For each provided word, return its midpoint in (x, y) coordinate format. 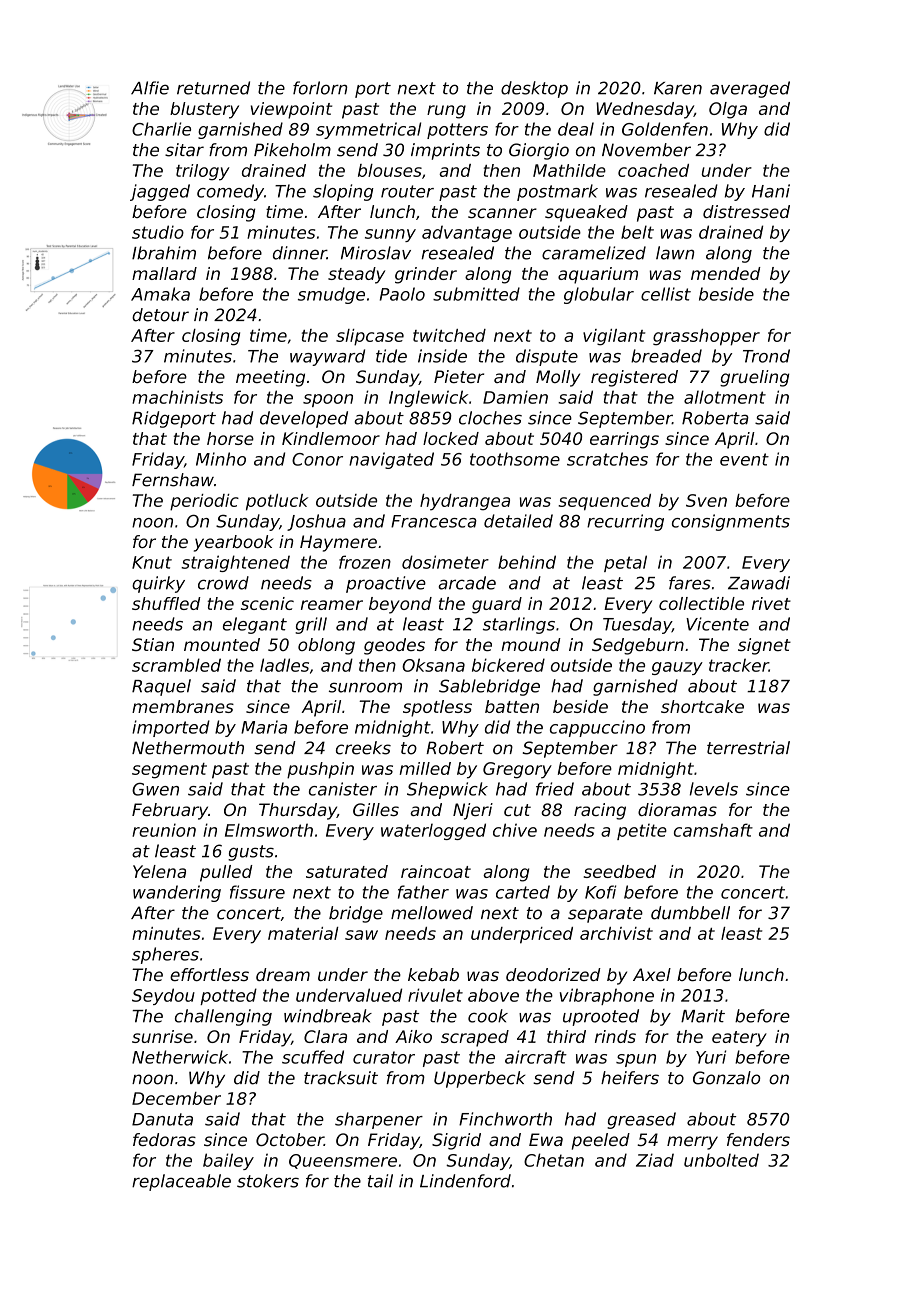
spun (636, 1060)
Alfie (150, 88)
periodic (204, 502)
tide (391, 356)
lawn (675, 253)
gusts (251, 853)
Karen (678, 88)
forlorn (320, 88)
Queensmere (343, 1161)
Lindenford (465, 1181)
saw (361, 935)
